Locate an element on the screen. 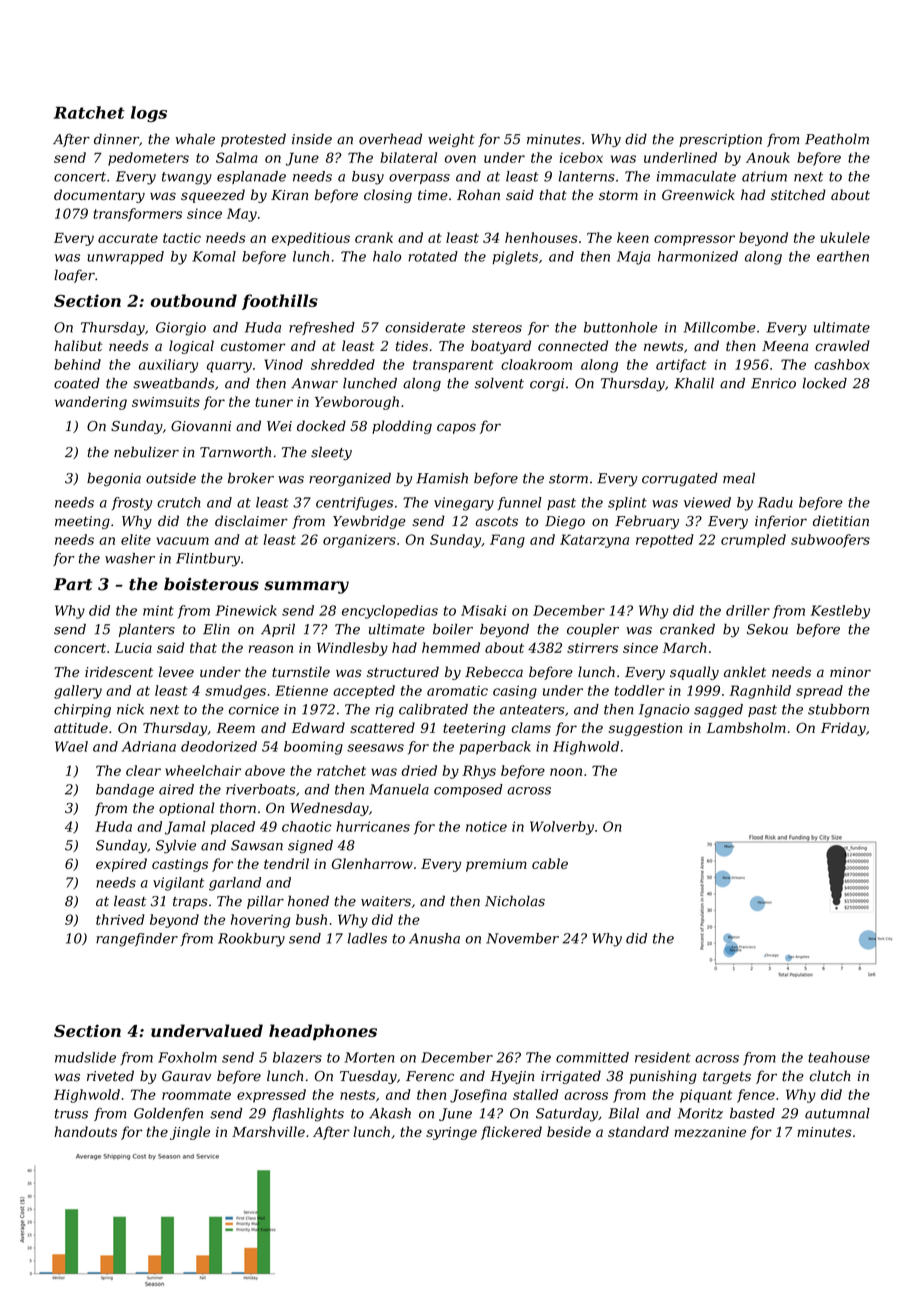 This screenshot has width=924, height=1308. auxiliary is located at coordinates (168, 366).
